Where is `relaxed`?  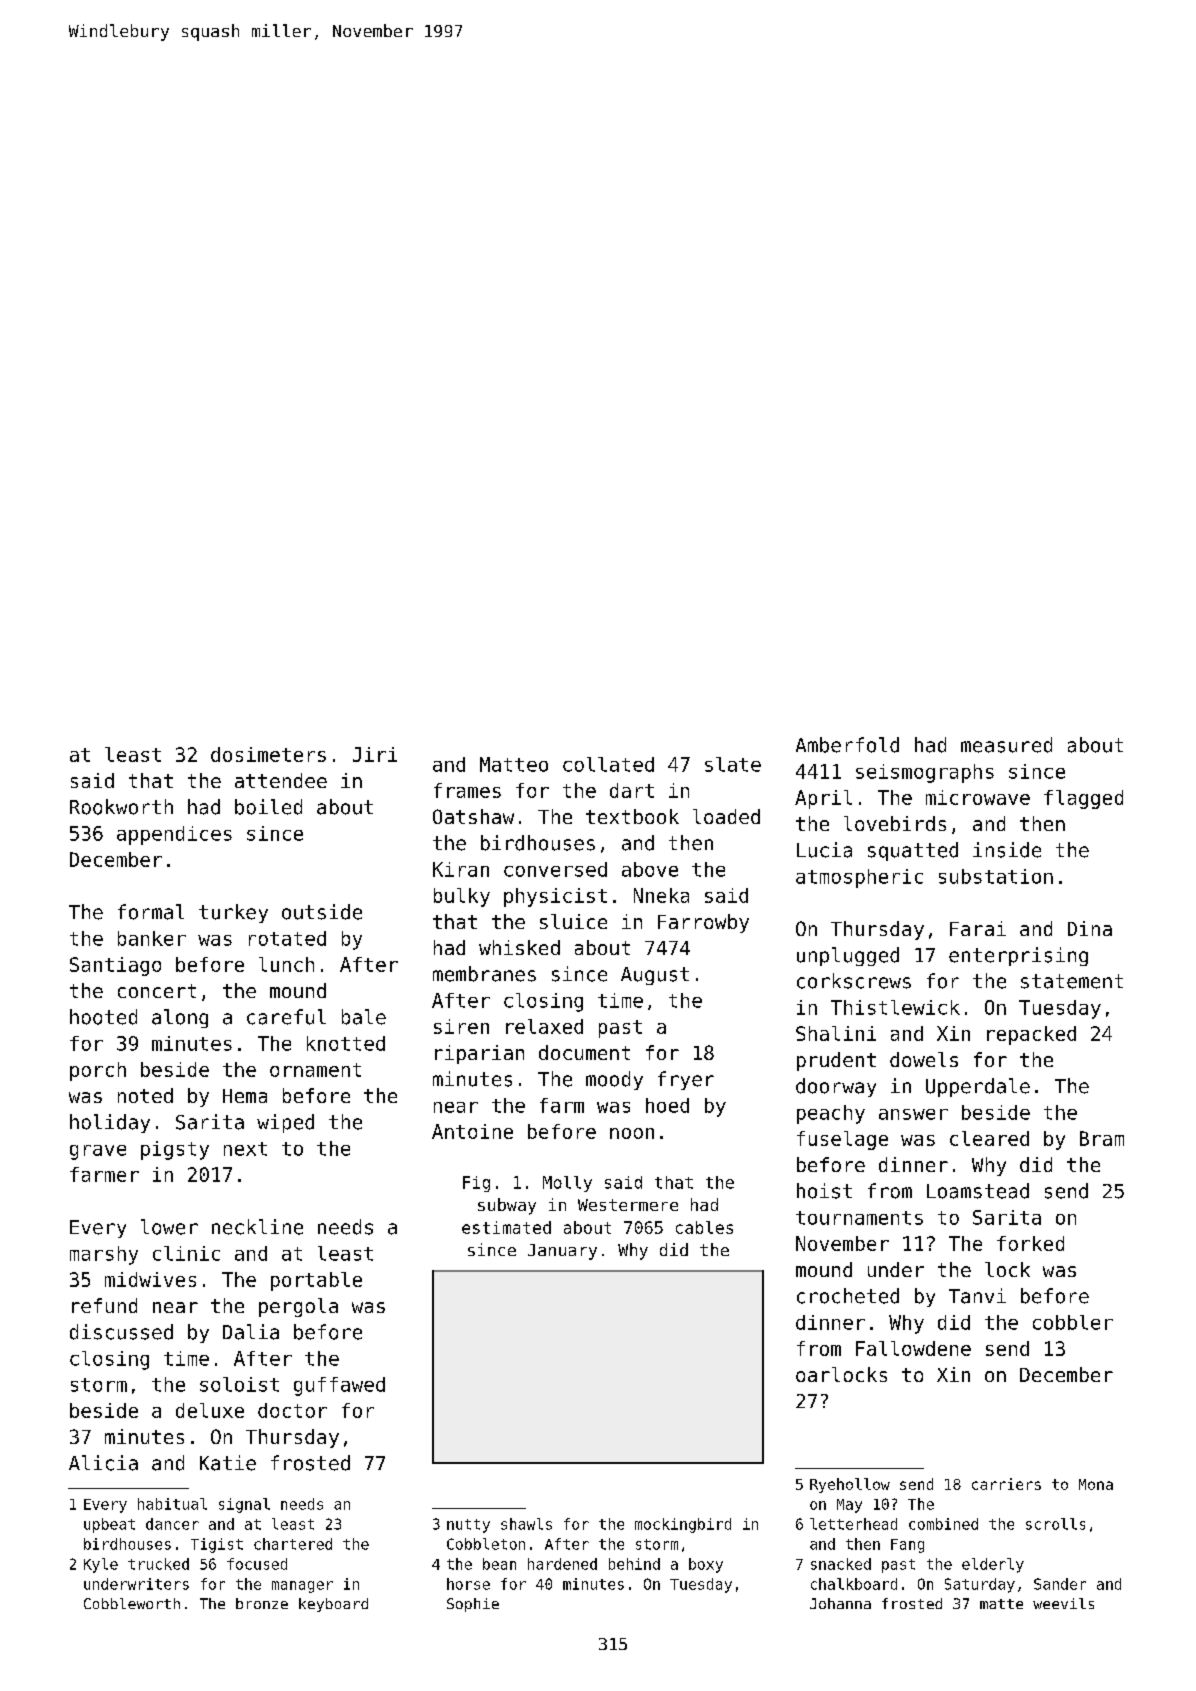 relaxed is located at coordinates (544, 1026).
